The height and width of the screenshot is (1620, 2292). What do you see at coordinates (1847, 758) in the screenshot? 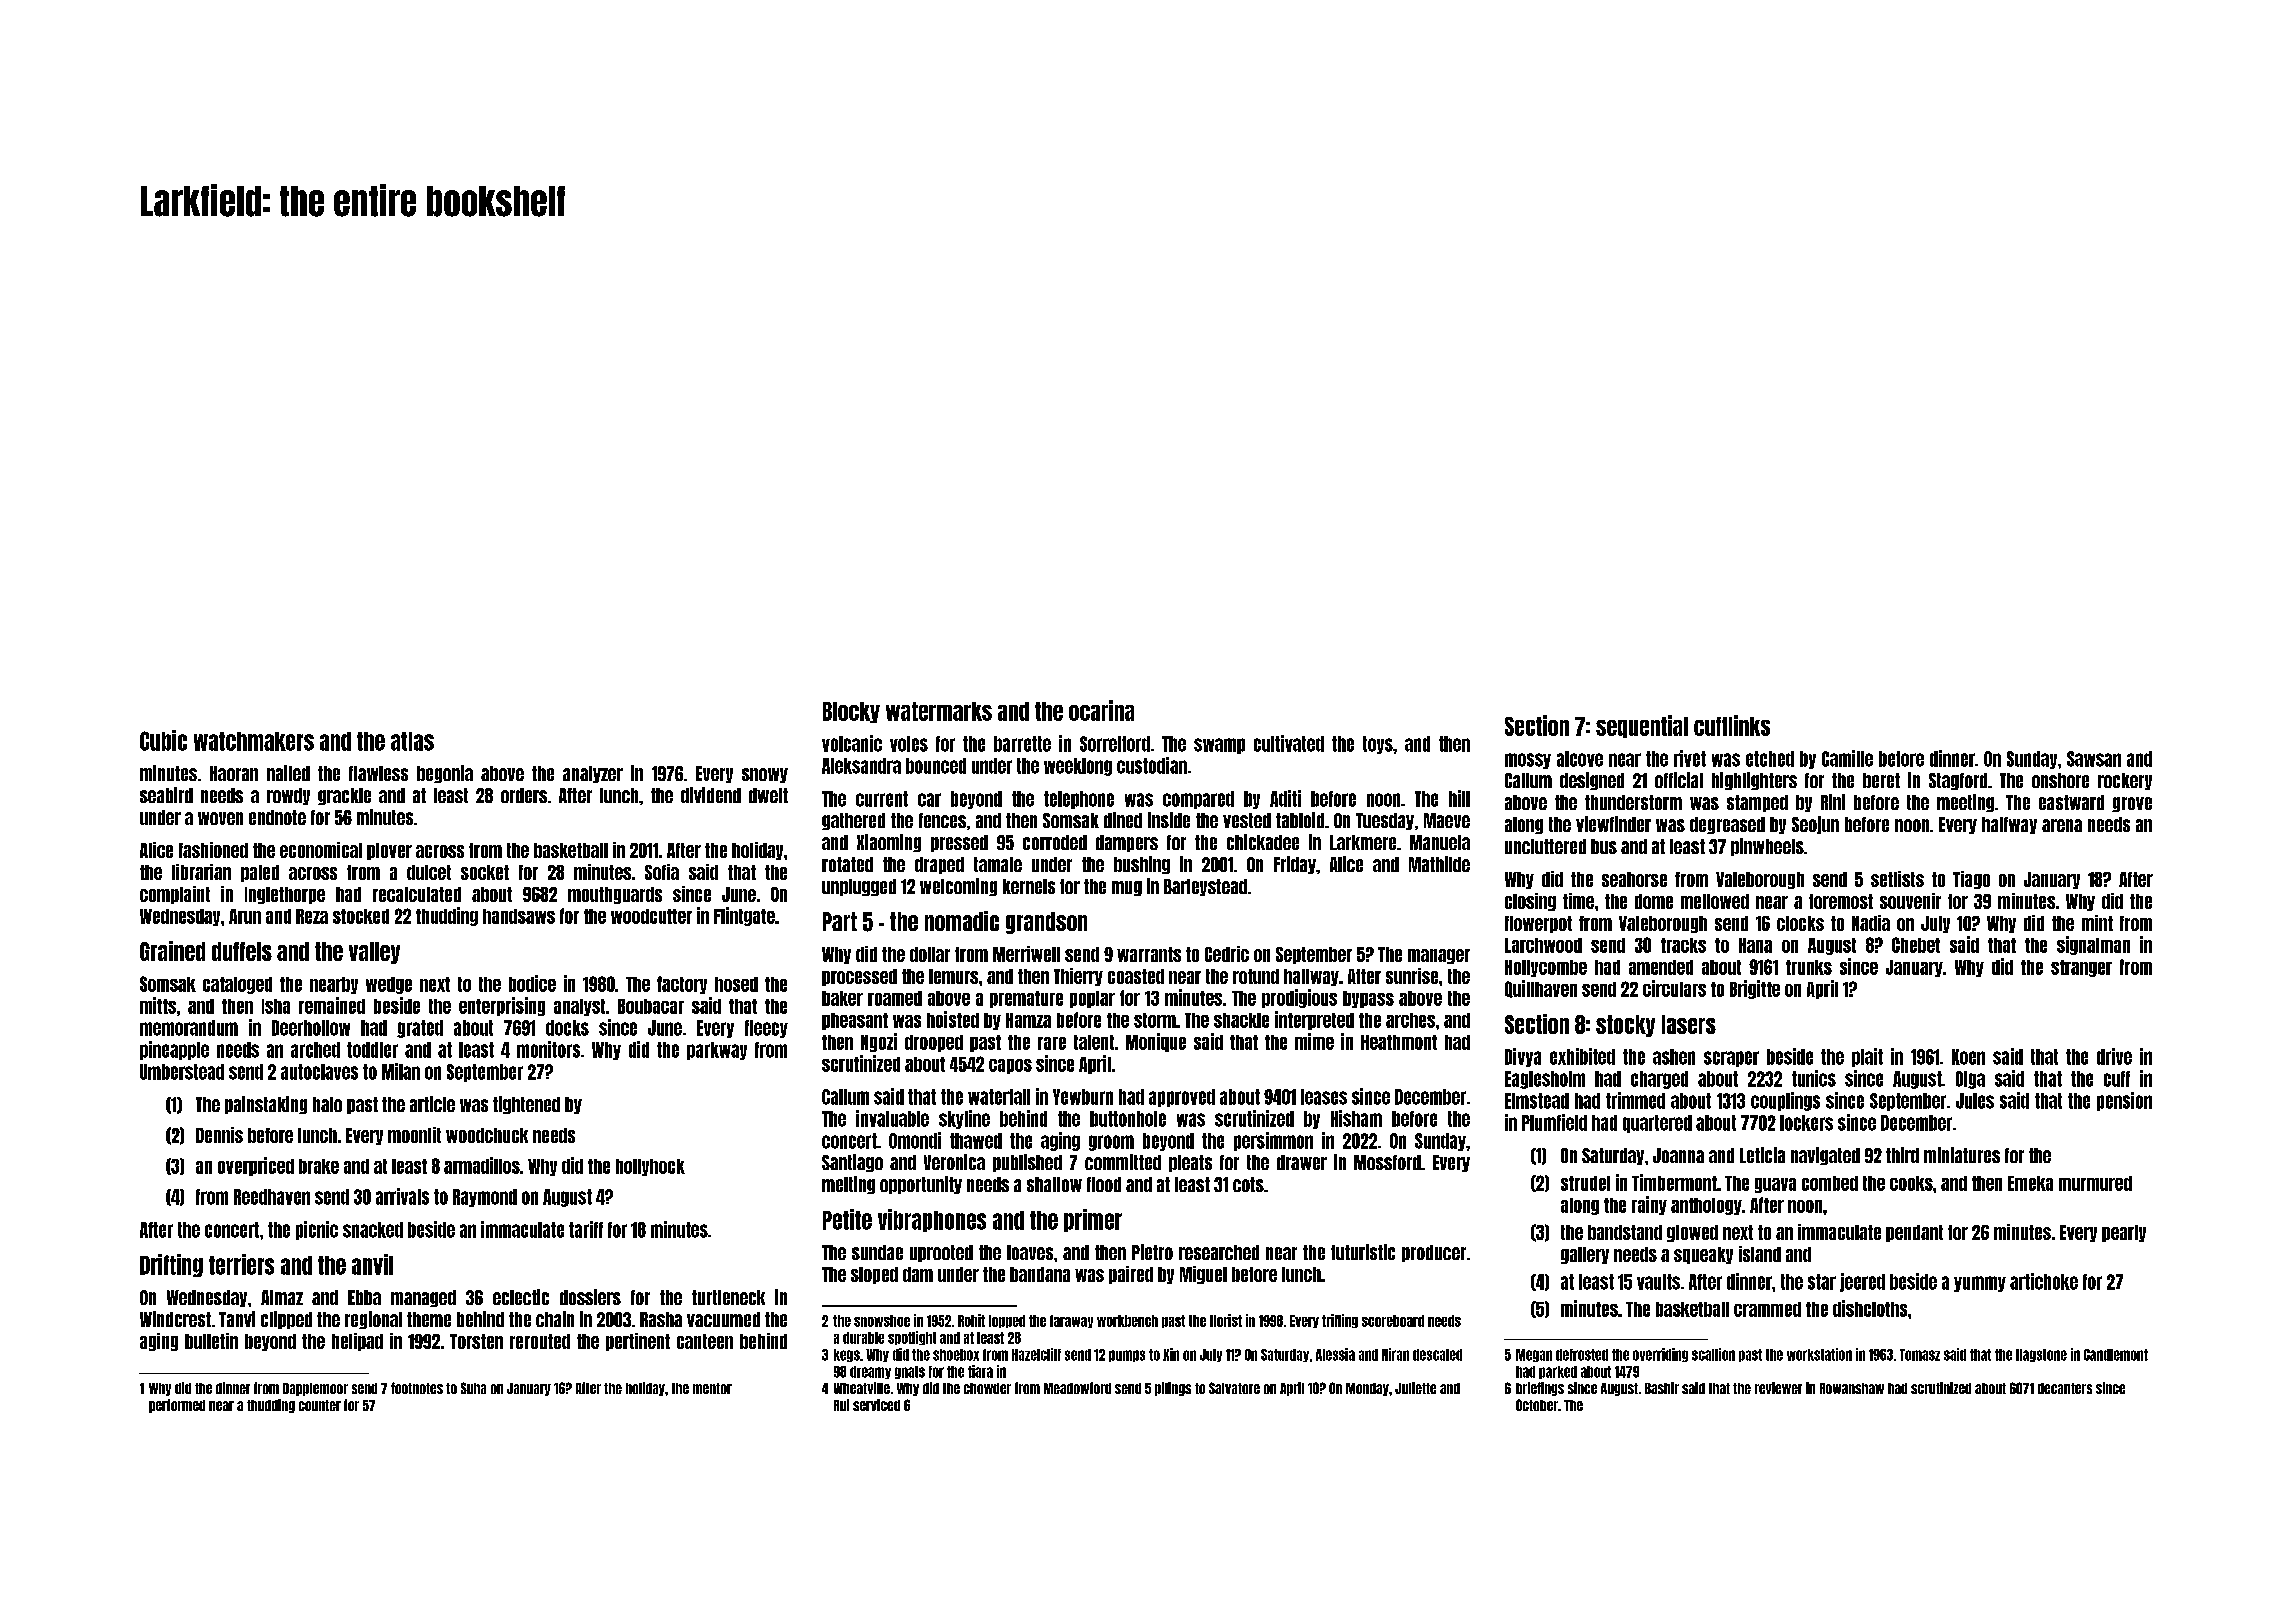
I see `Camille` at bounding box center [1847, 758].
